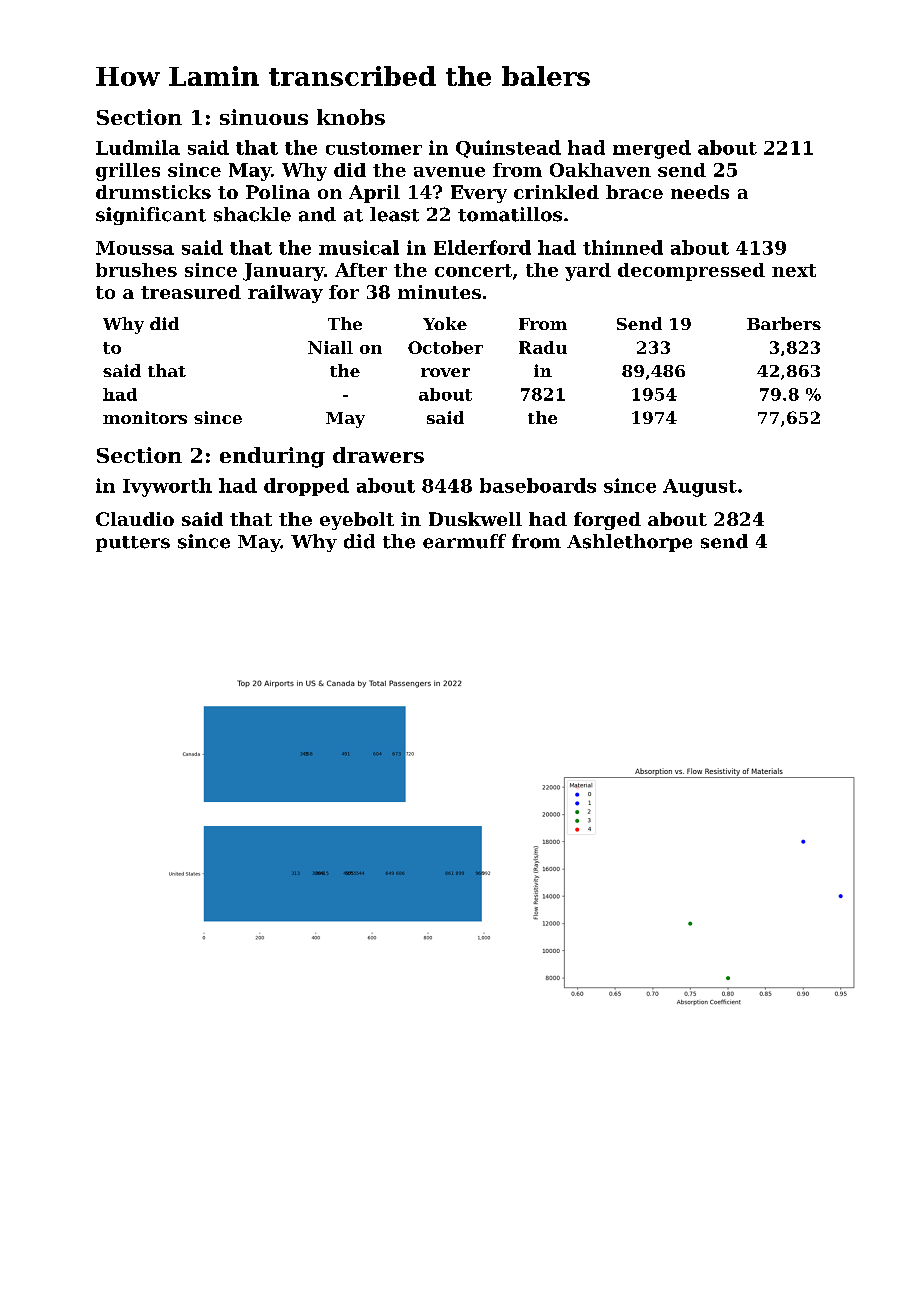 This page has height=1314, width=924. I want to click on Ludmila, so click(138, 147).
